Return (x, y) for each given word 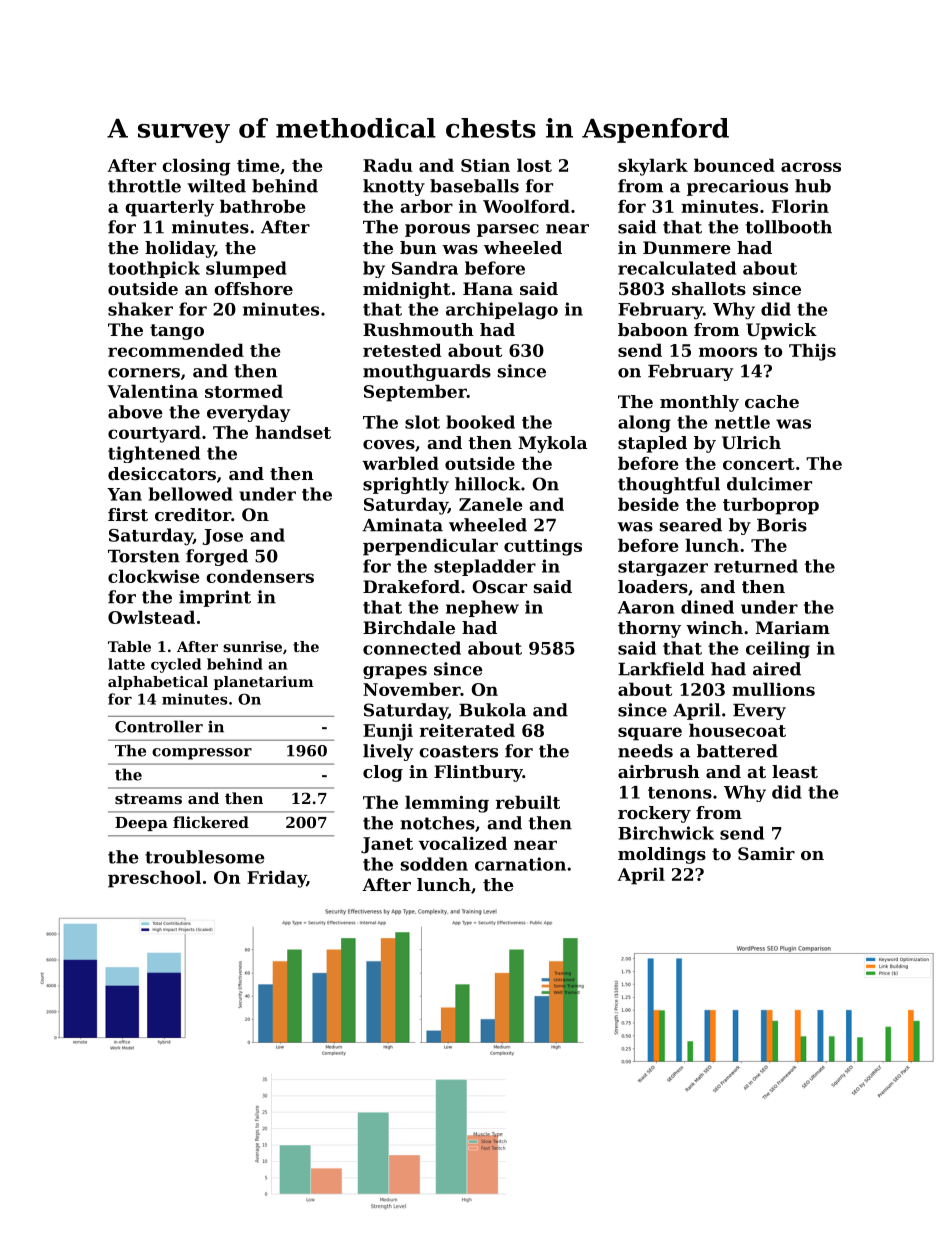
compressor (202, 754)
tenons (680, 793)
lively (388, 752)
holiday (179, 249)
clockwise (153, 576)
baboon (653, 329)
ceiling (778, 650)
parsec (508, 230)
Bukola (492, 710)
